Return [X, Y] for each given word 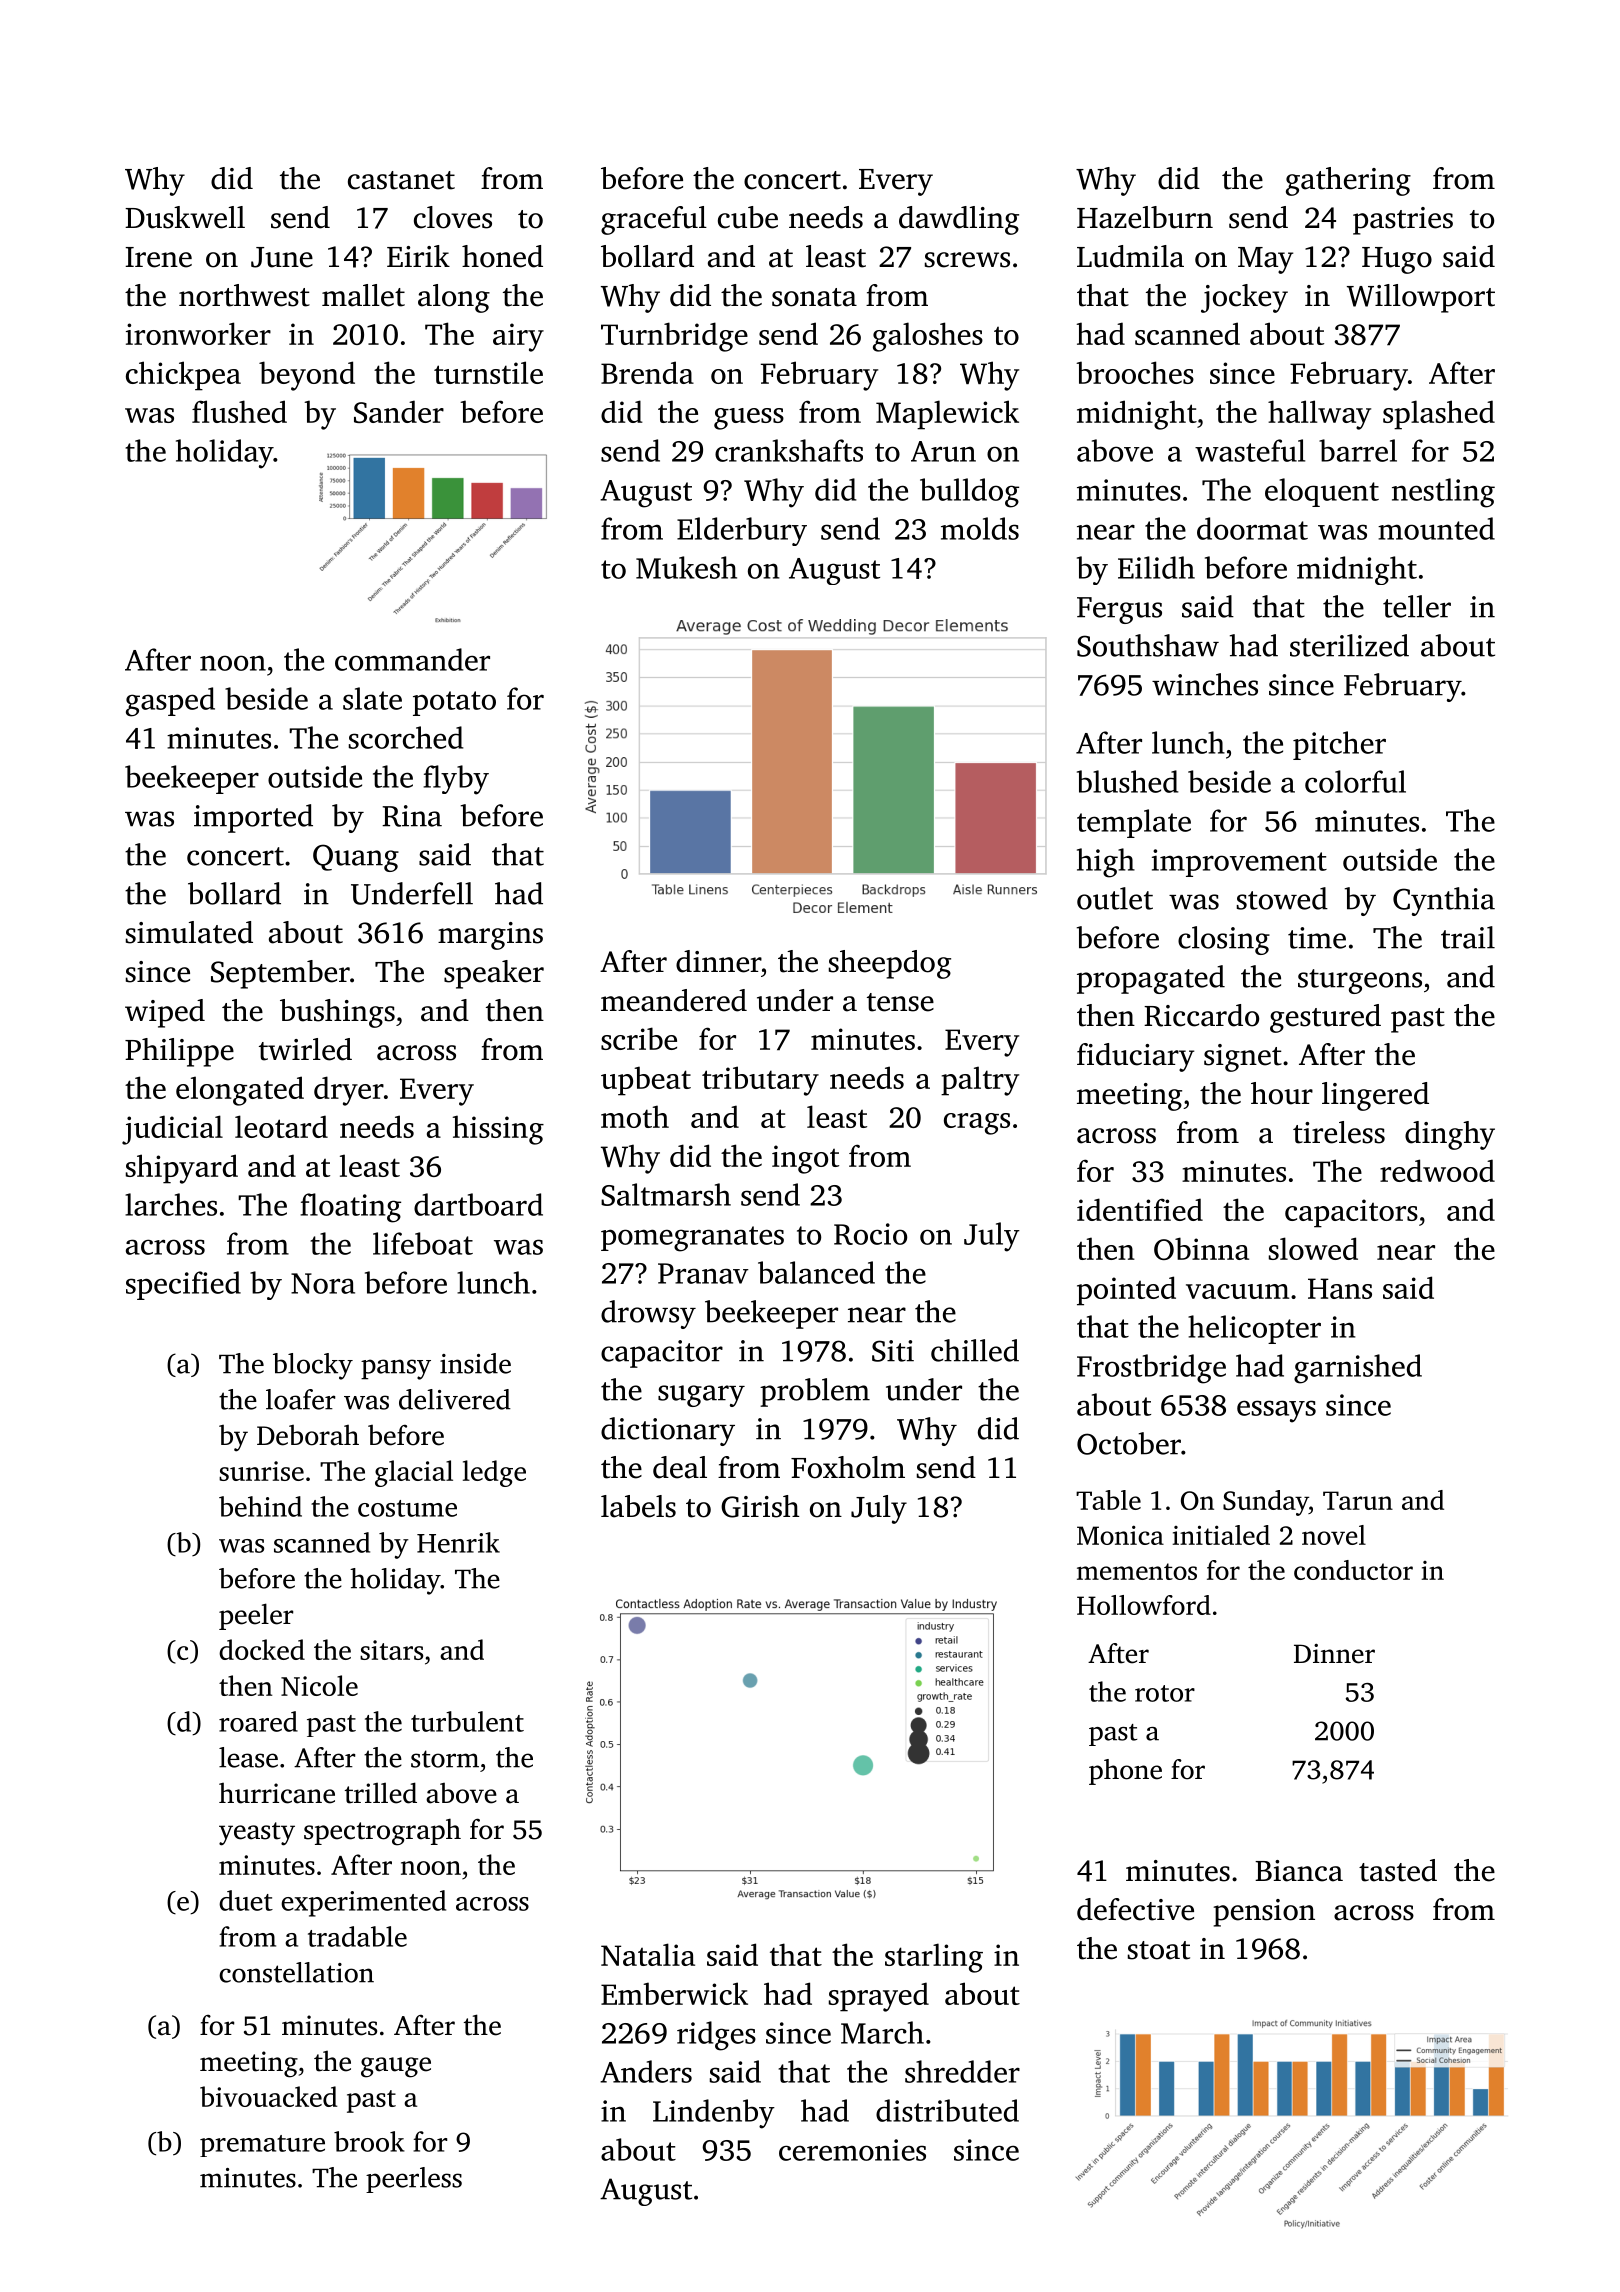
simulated [189, 932]
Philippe [179, 1052]
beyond [307, 376]
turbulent [467, 1721]
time [1317, 938]
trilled [381, 1793]
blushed [1127, 781]
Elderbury [742, 531]
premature [262, 2146]
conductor [1353, 1570]
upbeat [646, 1081]
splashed [1439, 415]
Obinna [1201, 1248]
